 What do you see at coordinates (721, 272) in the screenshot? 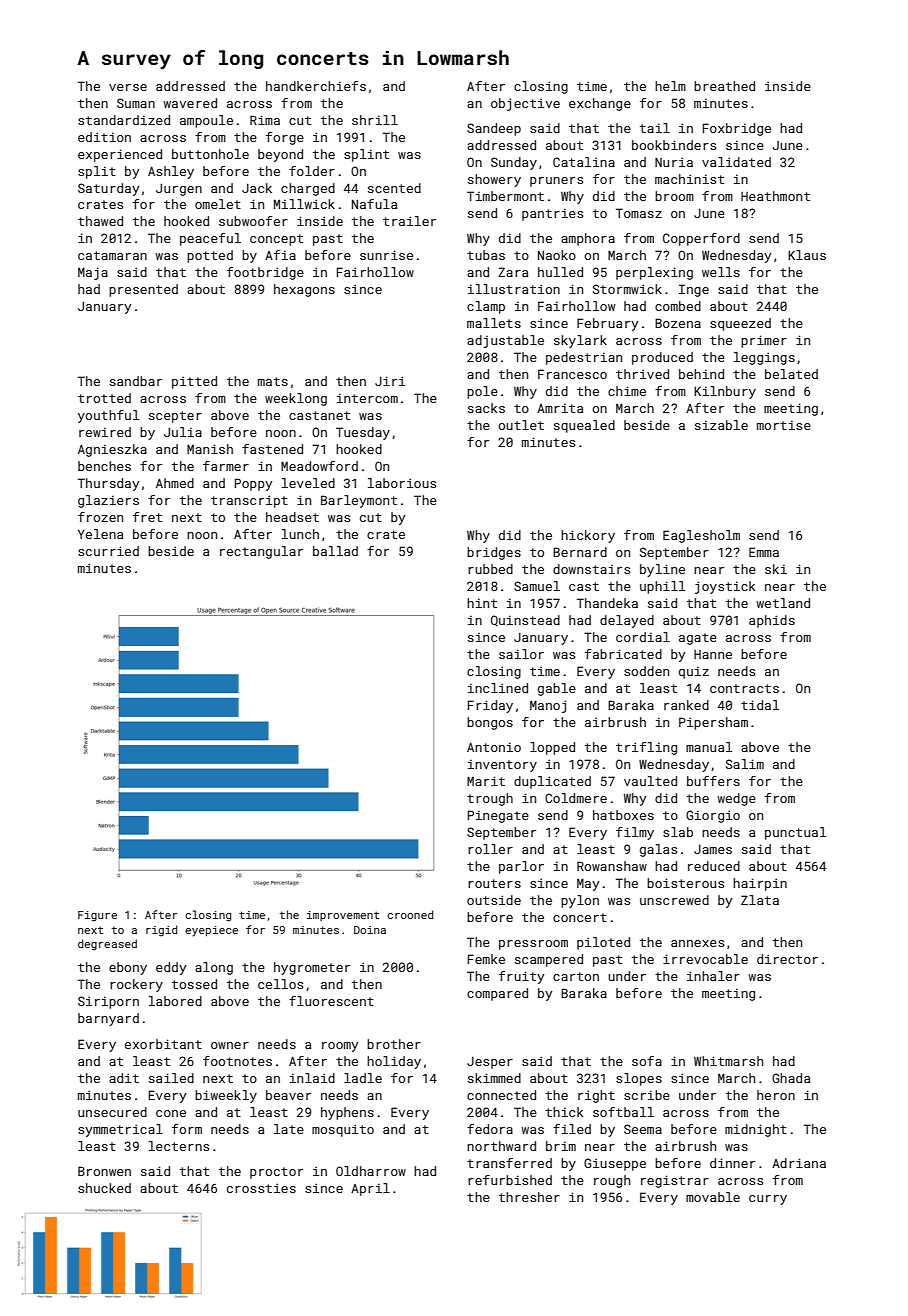
I see `wells` at bounding box center [721, 272].
